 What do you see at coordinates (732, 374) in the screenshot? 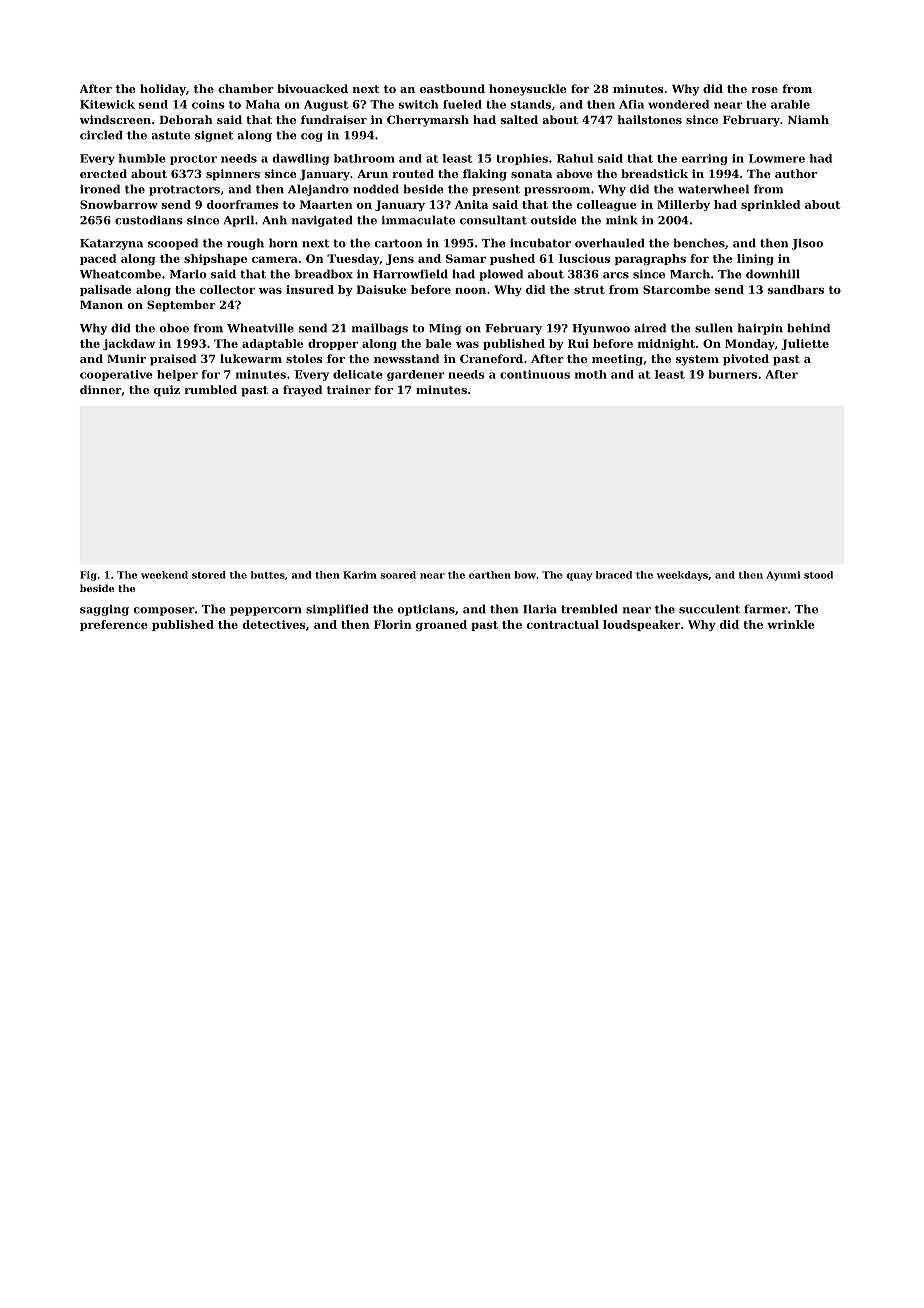
I see `burners` at bounding box center [732, 374].
